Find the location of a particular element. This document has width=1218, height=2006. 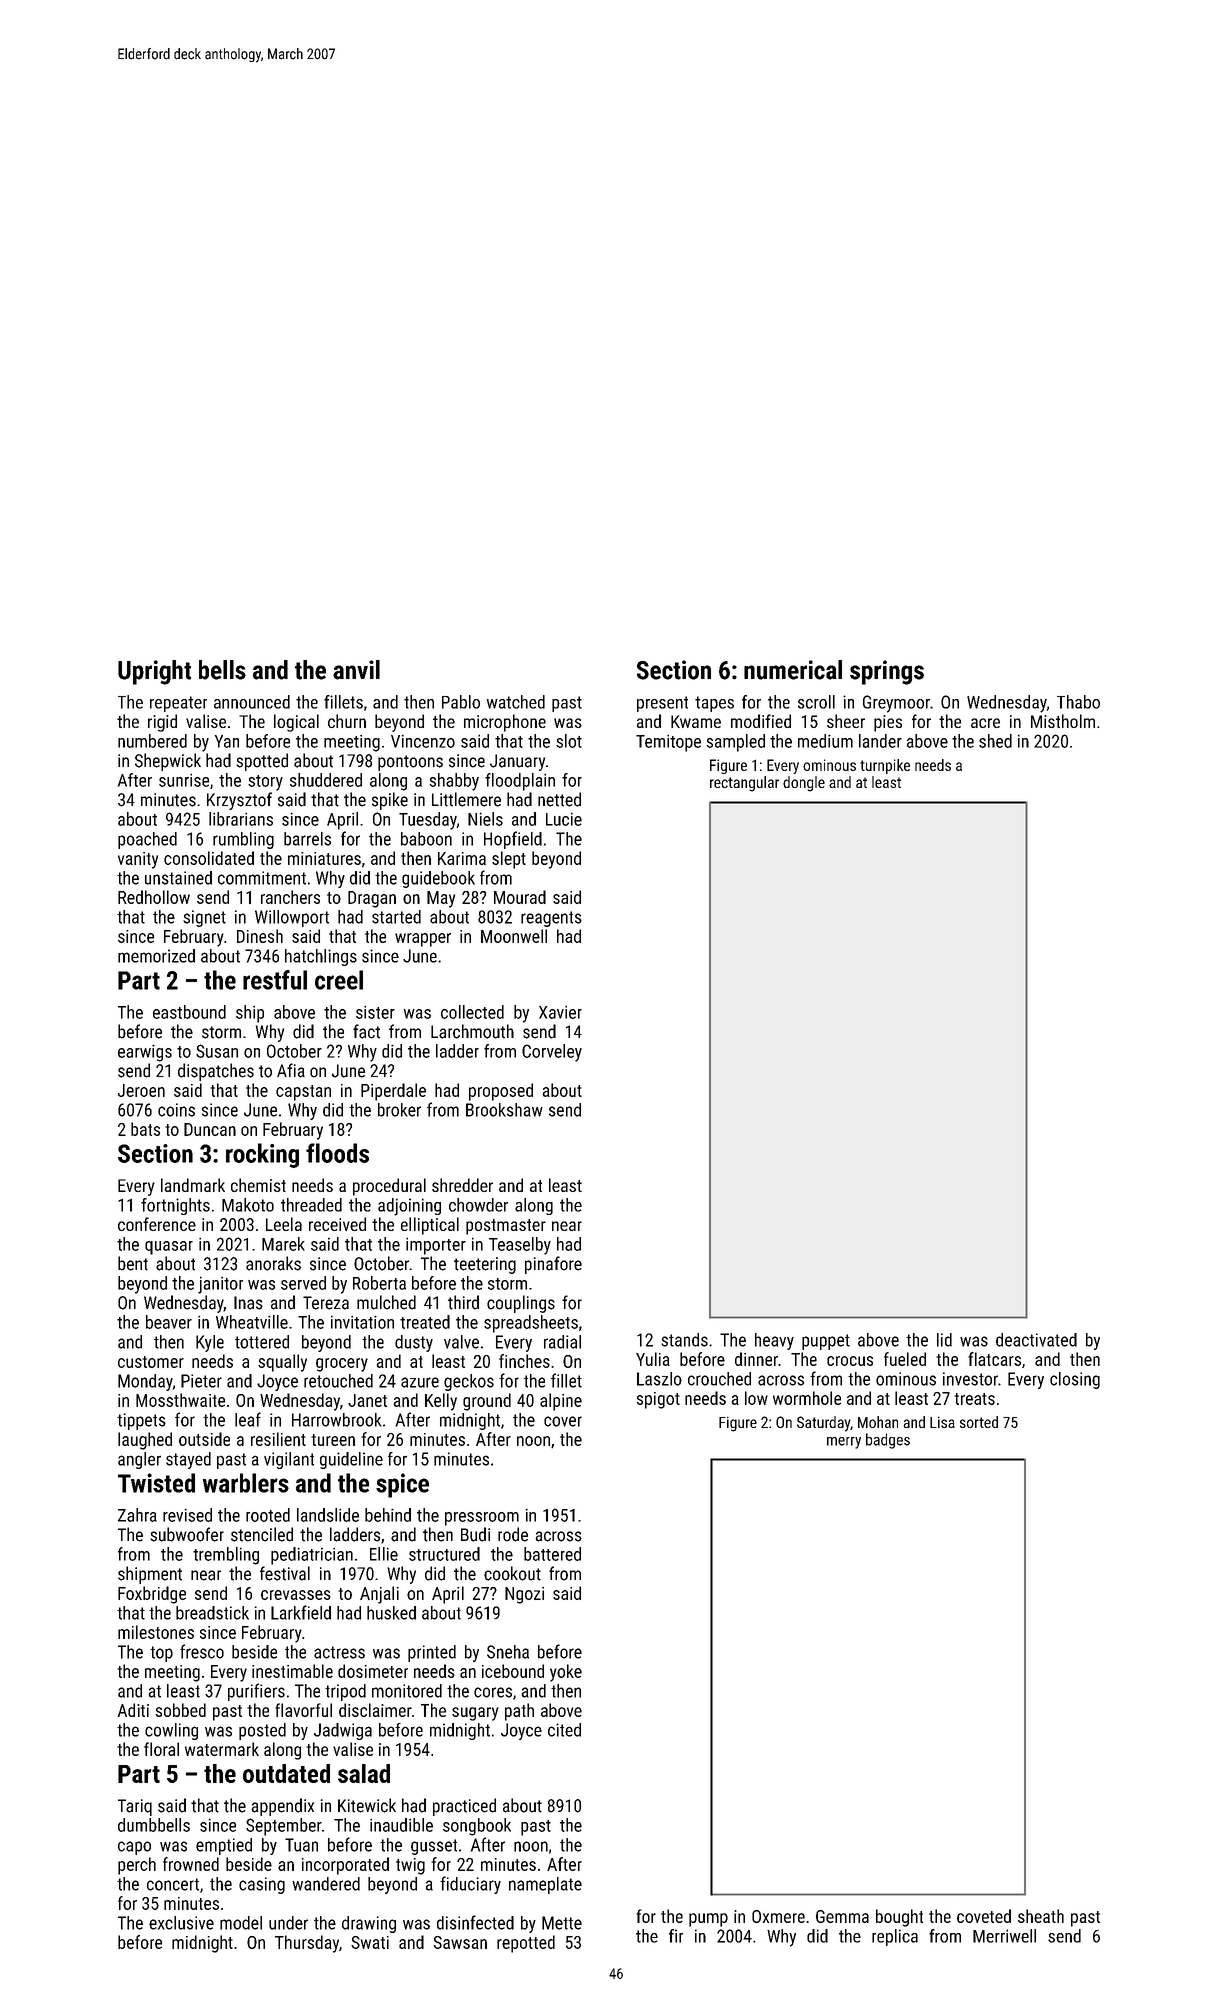

Thursday is located at coordinates (307, 1944).
